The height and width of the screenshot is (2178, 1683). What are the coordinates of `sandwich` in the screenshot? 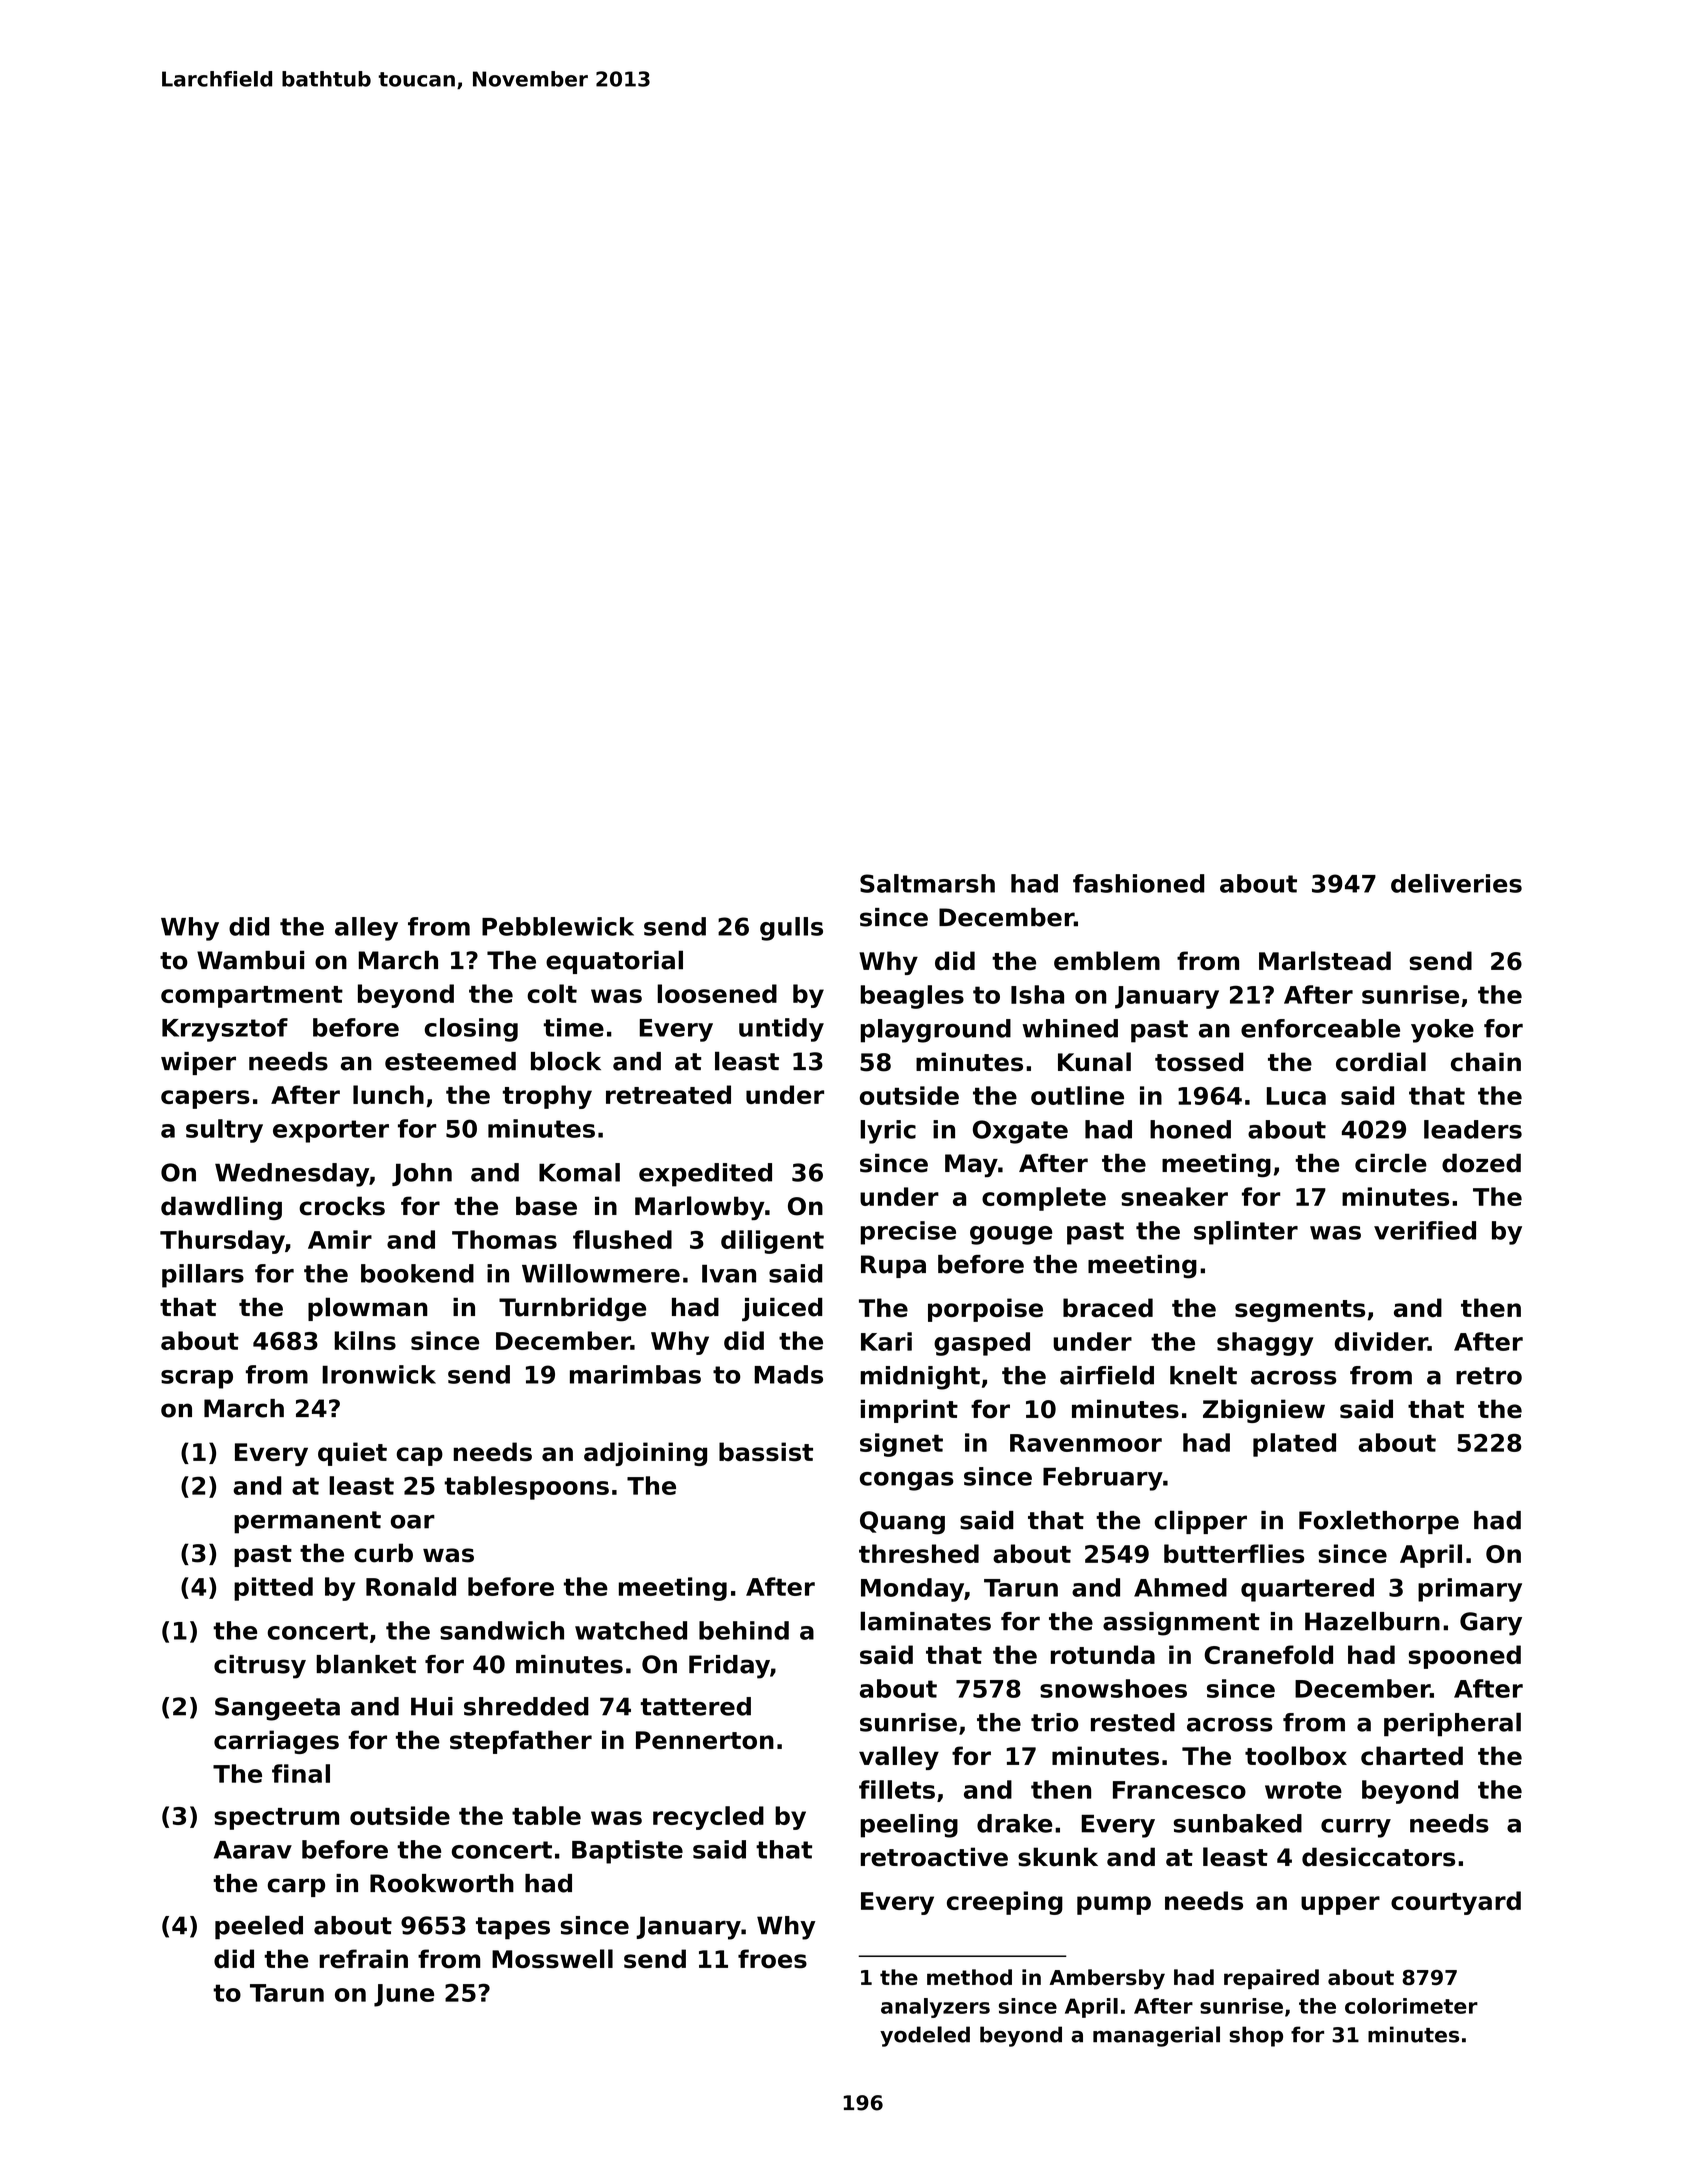 It's located at (502, 1630).
